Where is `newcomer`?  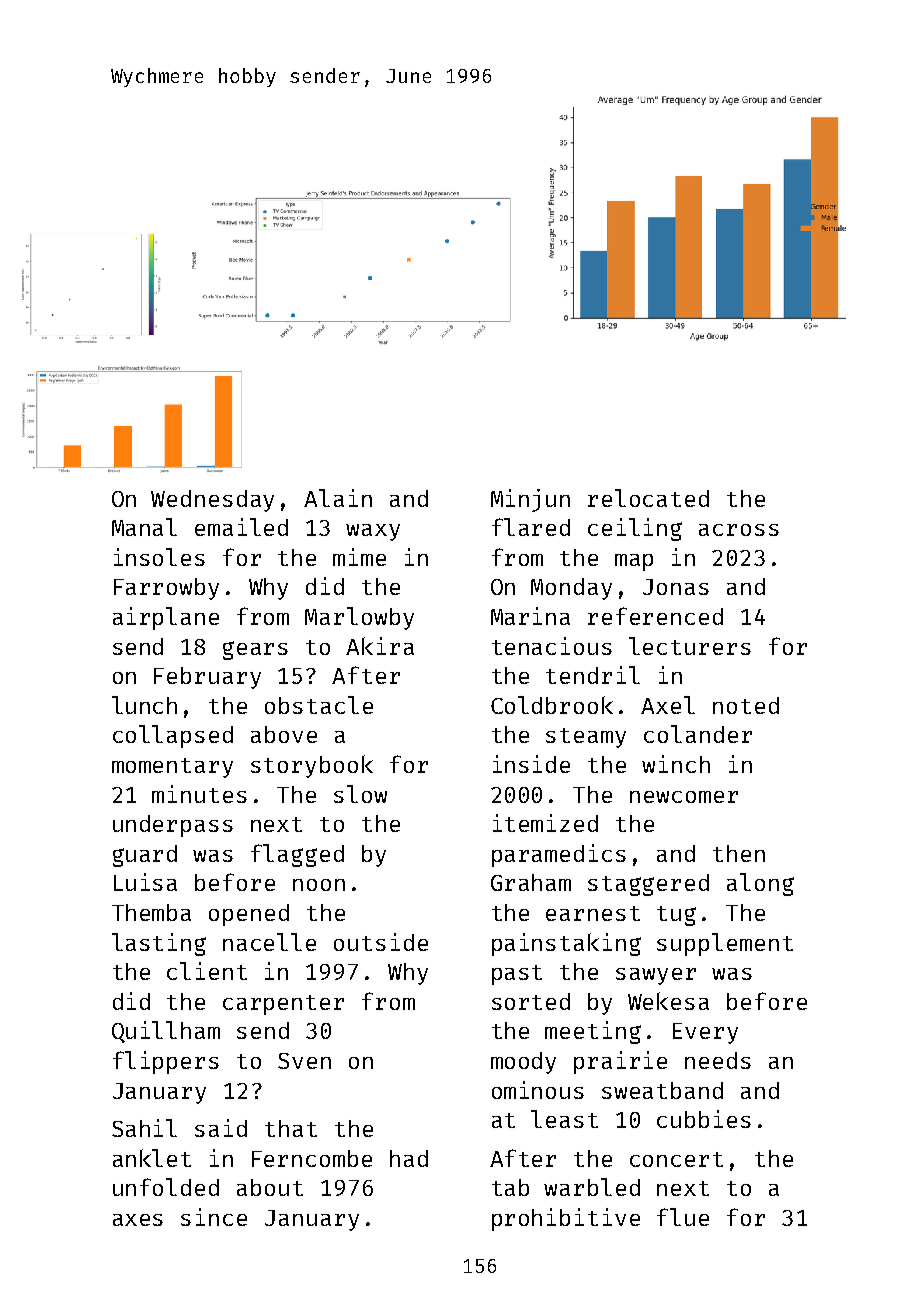
newcomer is located at coordinates (684, 797).
